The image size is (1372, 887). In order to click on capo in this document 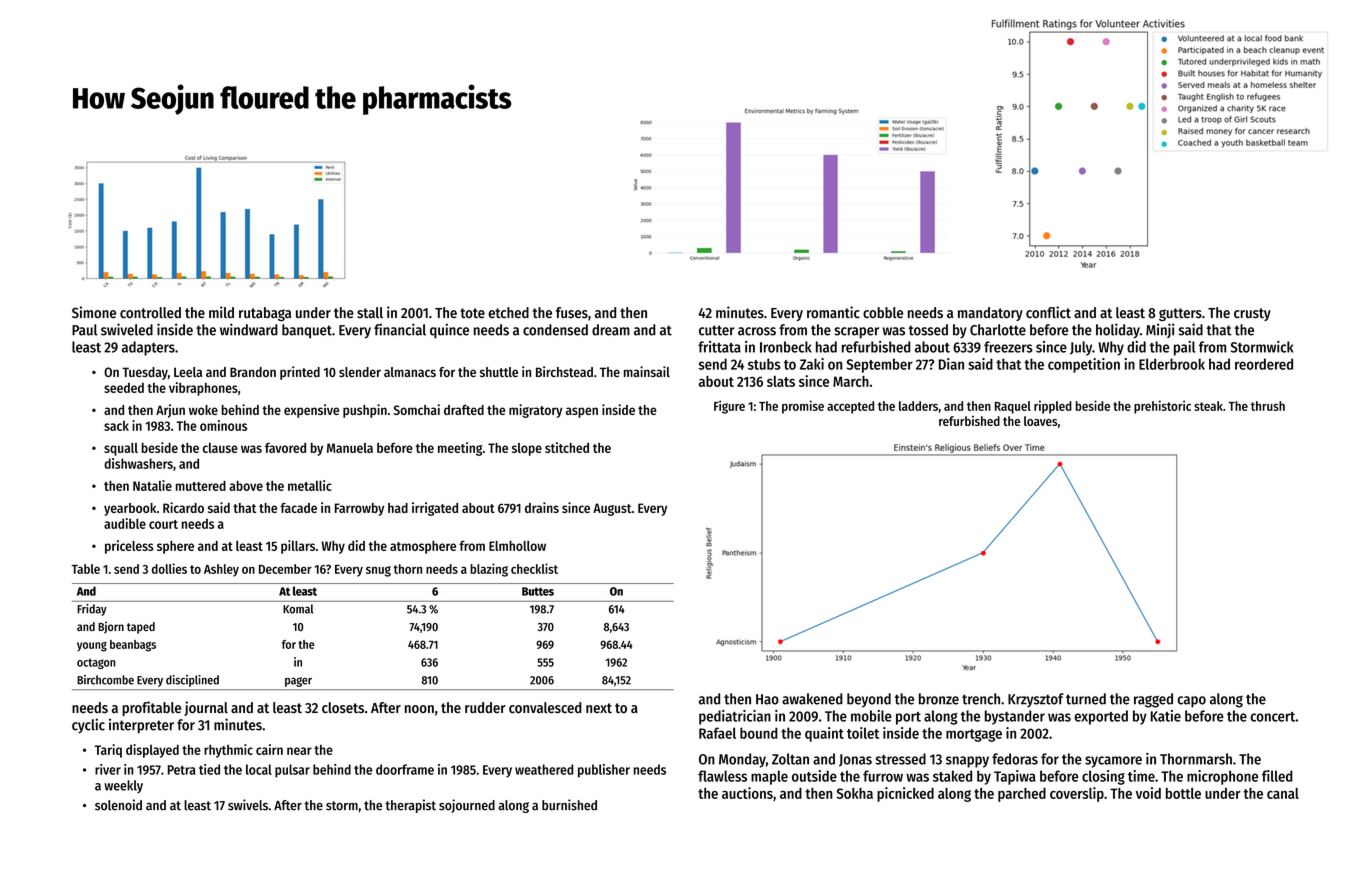, I will do `click(1192, 702)`.
